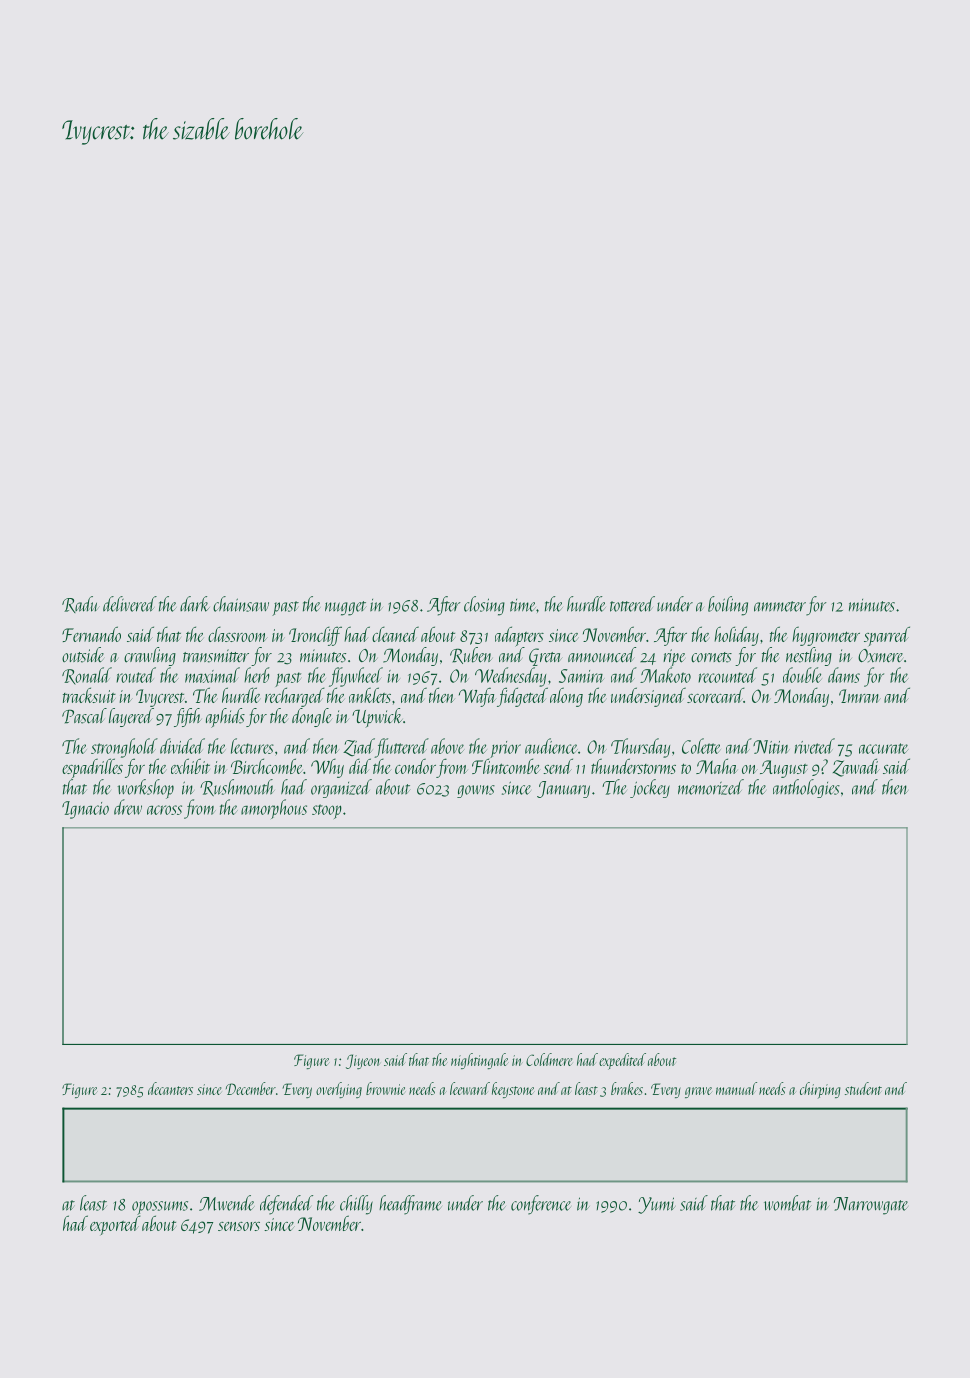 Image resolution: width=970 pixels, height=1378 pixels. Describe the element at coordinates (563, 789) in the screenshot. I see `January` at that location.
